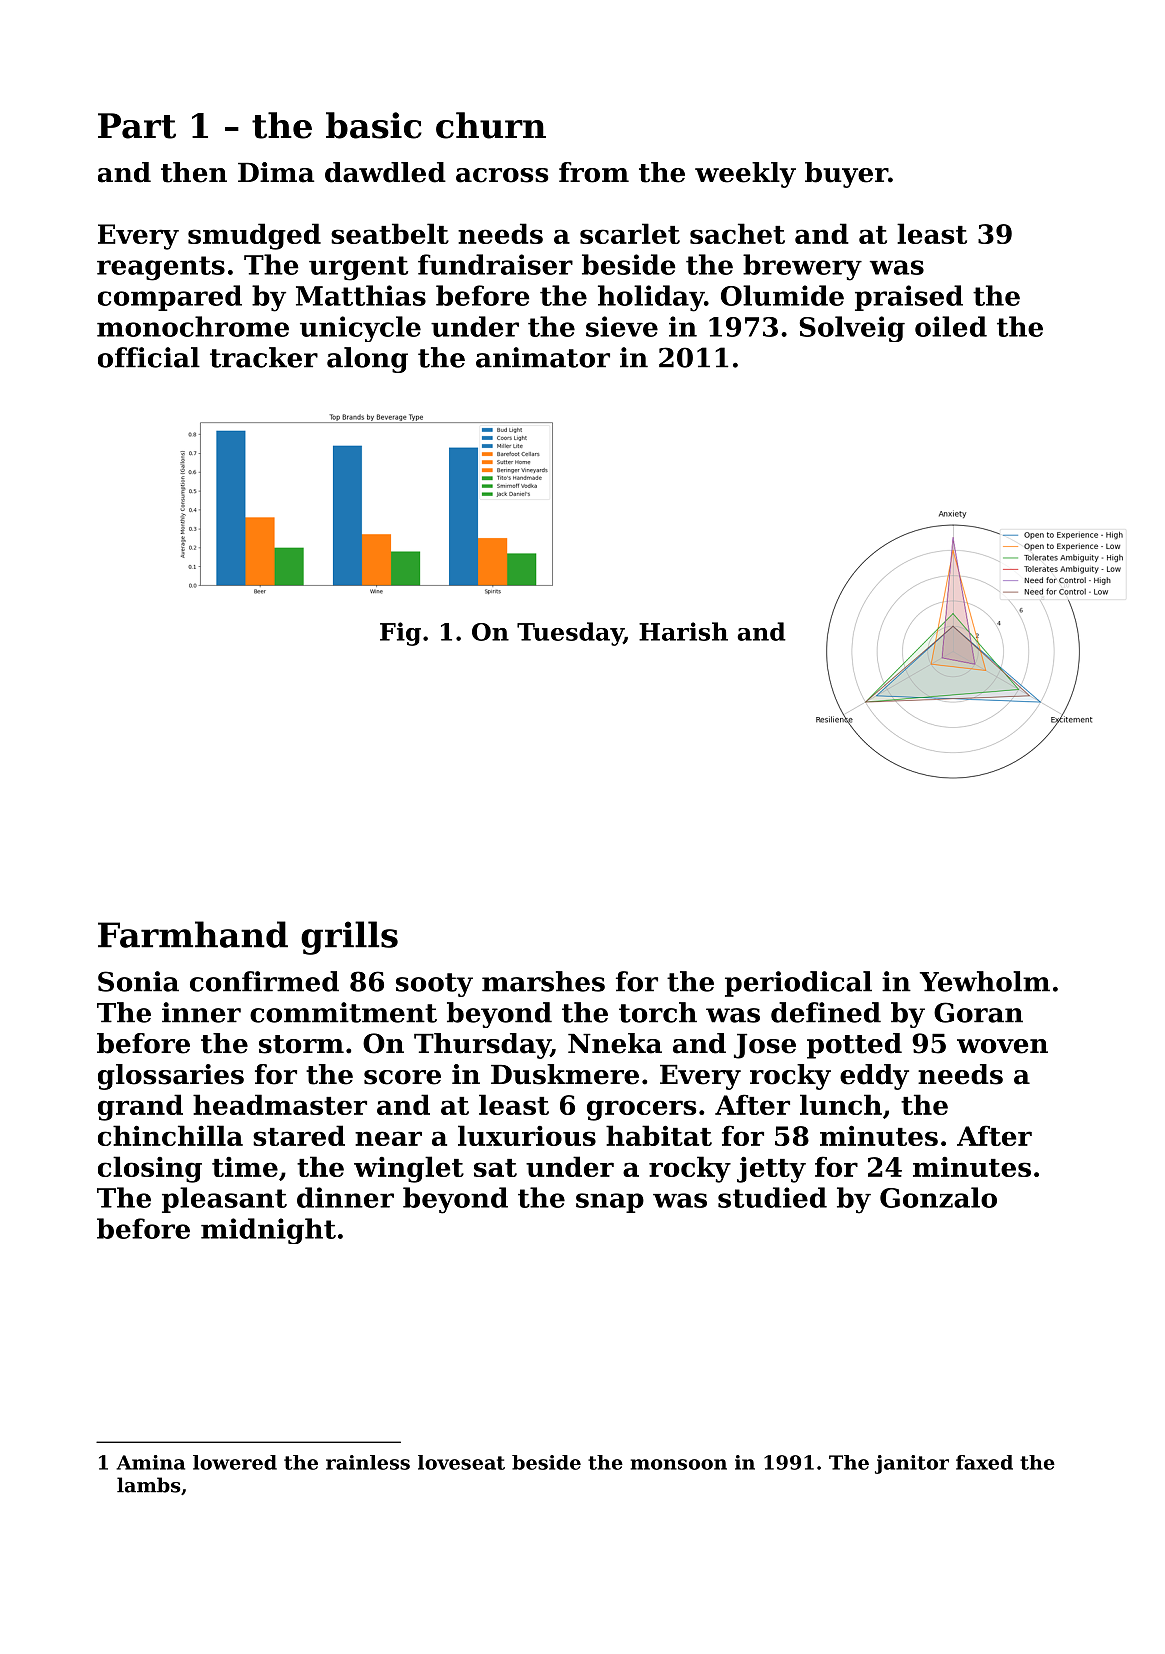 The image size is (1165, 1654). I want to click on grills, so click(349, 938).
